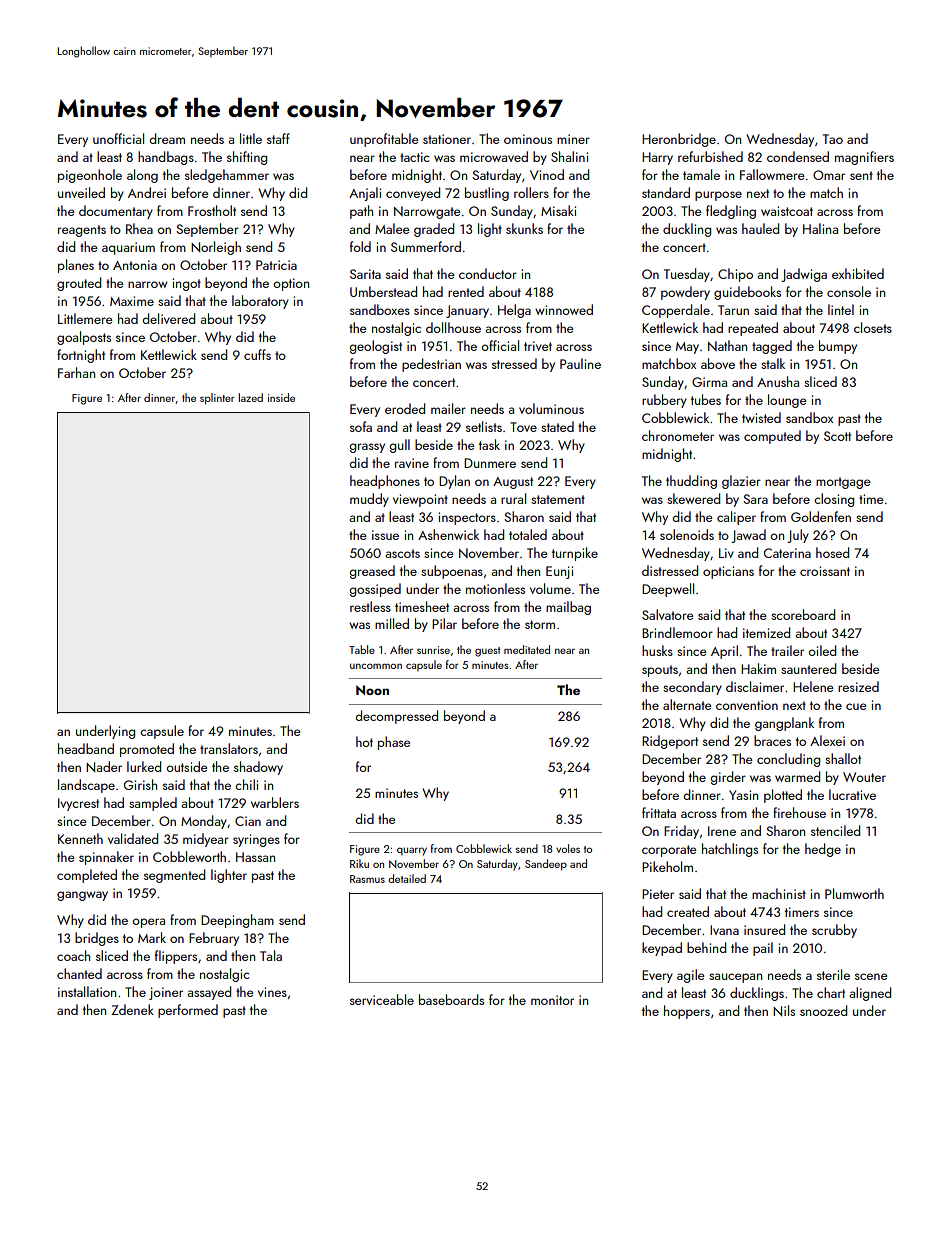  I want to click on meditated, so click(527, 649).
